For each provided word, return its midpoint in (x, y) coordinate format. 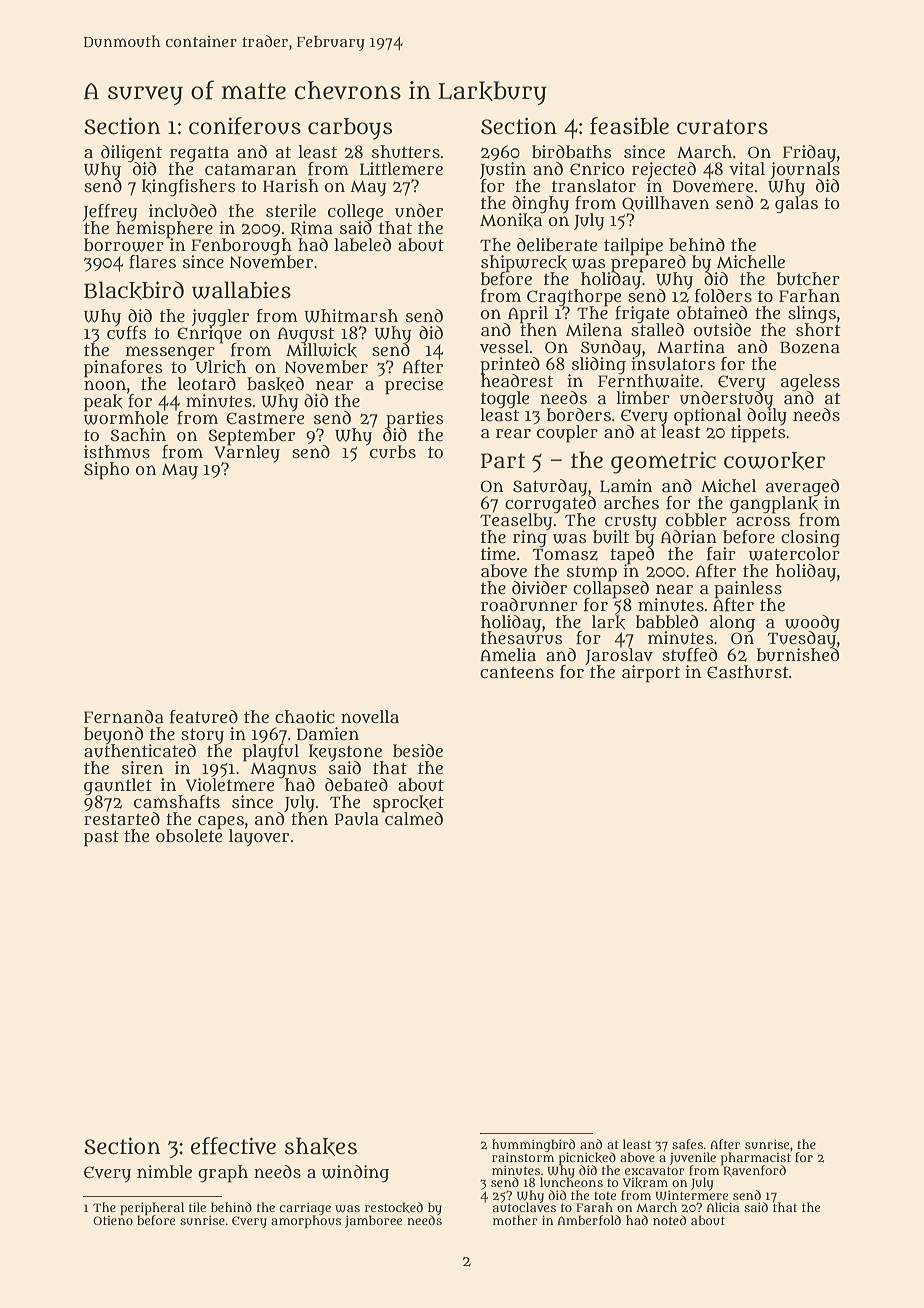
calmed (413, 818)
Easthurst (748, 672)
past (101, 838)
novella (370, 716)
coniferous (245, 126)
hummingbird (533, 1145)
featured (204, 717)
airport (651, 674)
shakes (321, 1146)
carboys (350, 129)
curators (722, 127)
